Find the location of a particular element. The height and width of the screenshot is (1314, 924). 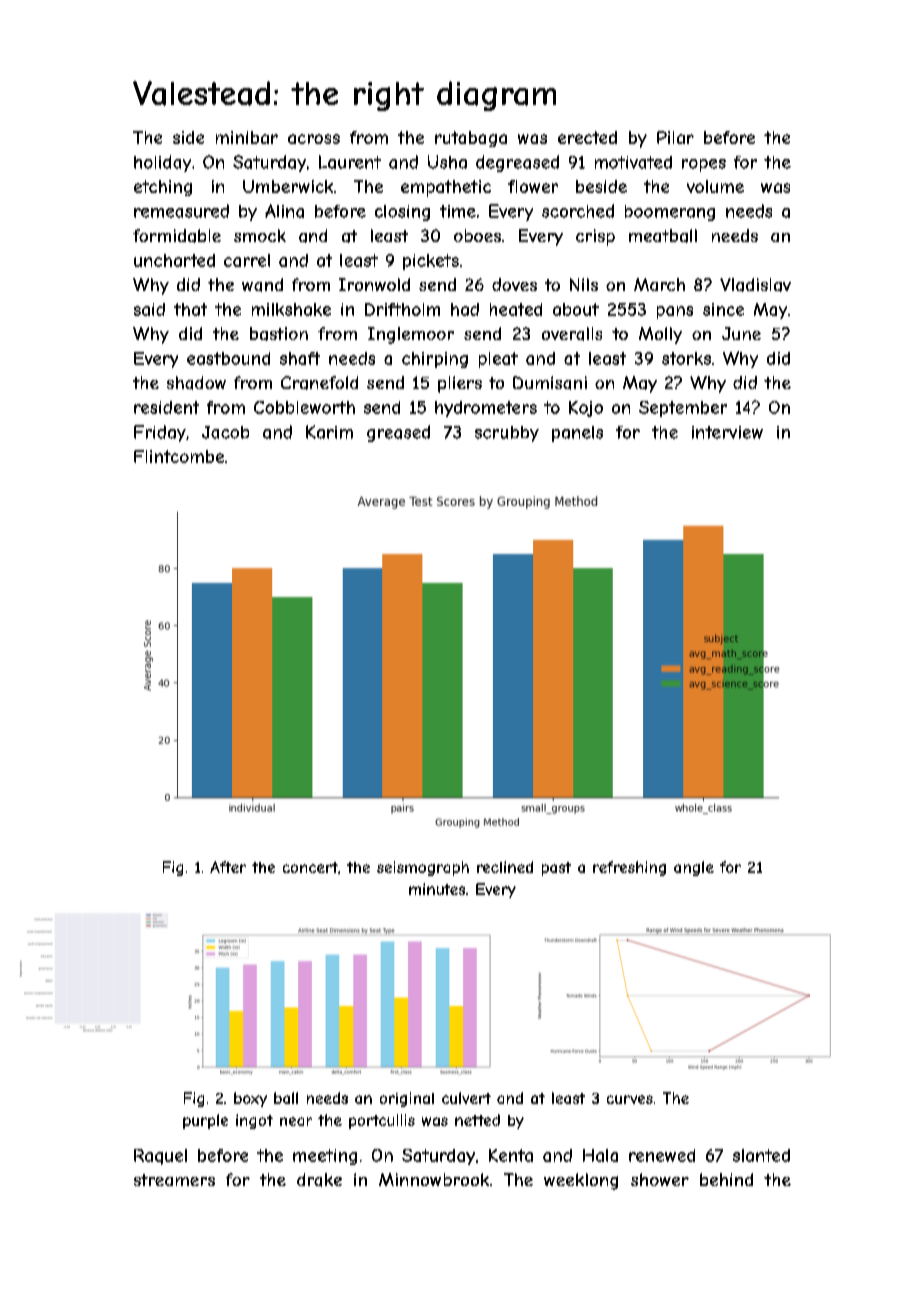

panels is located at coordinates (577, 434).
